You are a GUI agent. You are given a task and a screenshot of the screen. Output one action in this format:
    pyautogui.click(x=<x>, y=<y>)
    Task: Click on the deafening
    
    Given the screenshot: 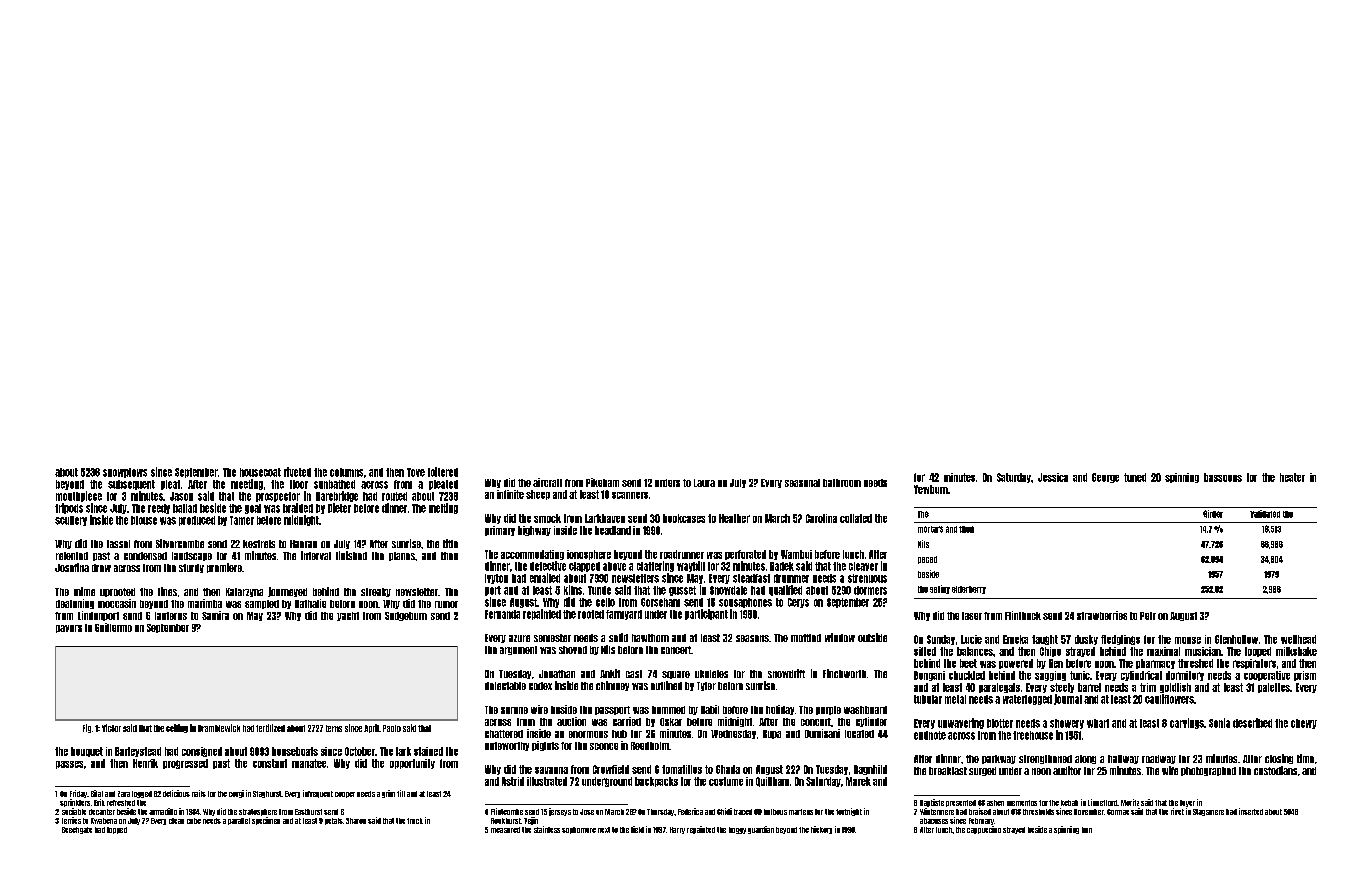 What is the action you would take?
    pyautogui.click(x=75, y=604)
